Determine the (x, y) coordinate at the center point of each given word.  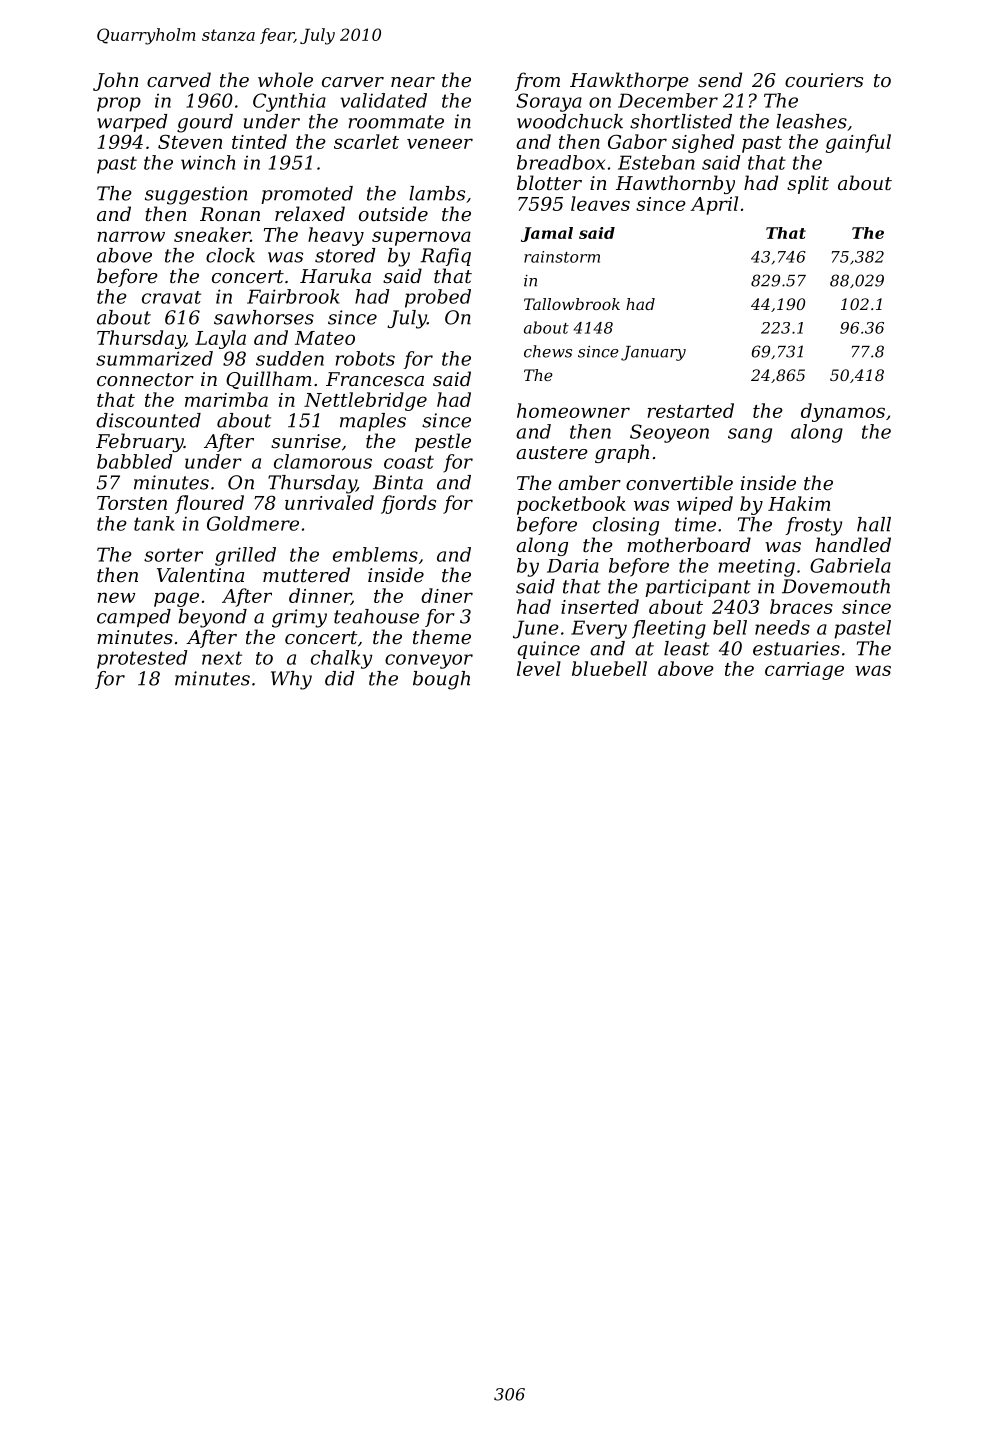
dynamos (843, 412)
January (653, 353)
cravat (171, 297)
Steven (190, 141)
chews (548, 351)
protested (142, 659)
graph (622, 453)
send (720, 79)
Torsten (132, 503)
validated (383, 100)
